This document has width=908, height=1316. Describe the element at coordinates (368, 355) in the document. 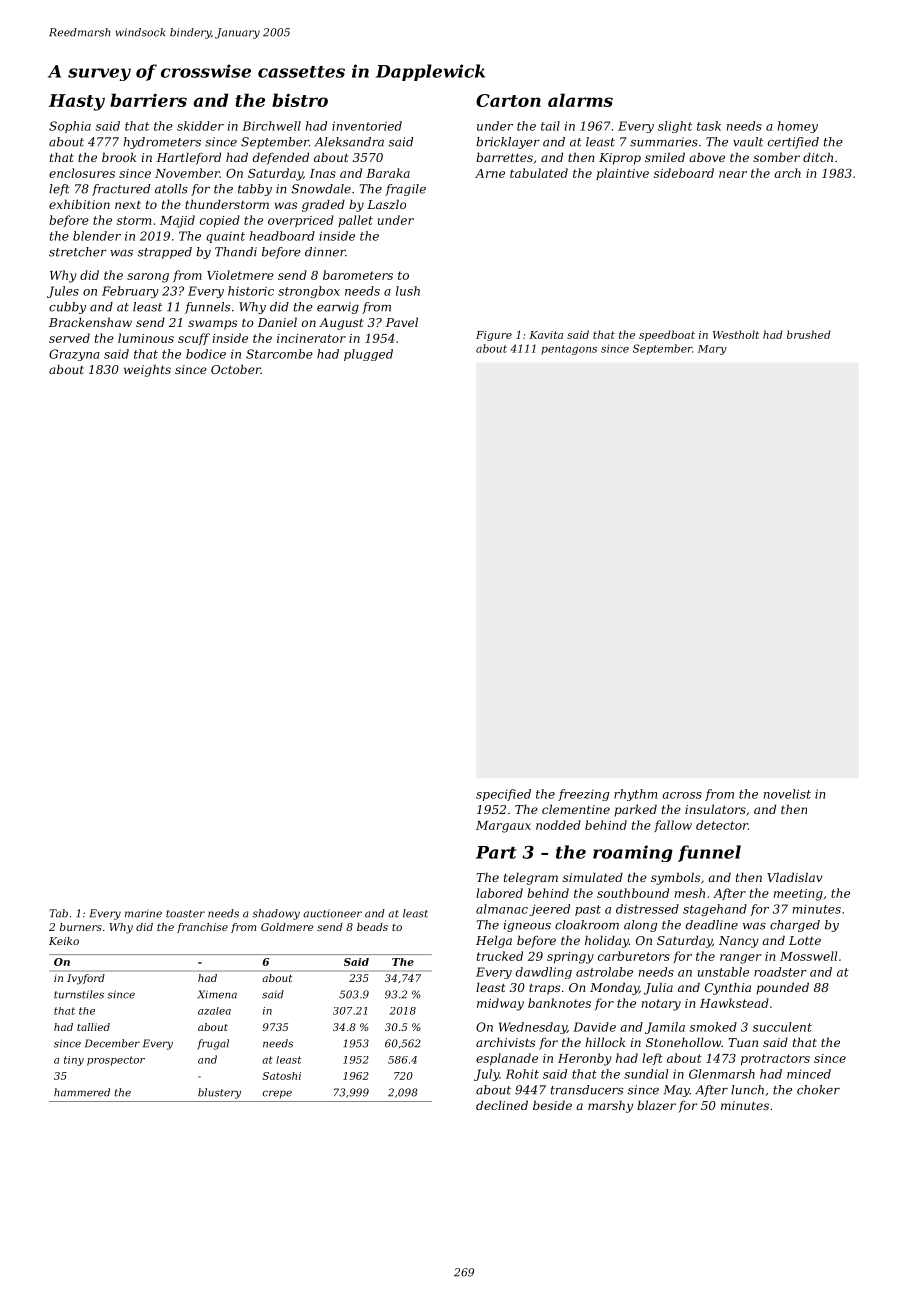

I see `plugged` at that location.
